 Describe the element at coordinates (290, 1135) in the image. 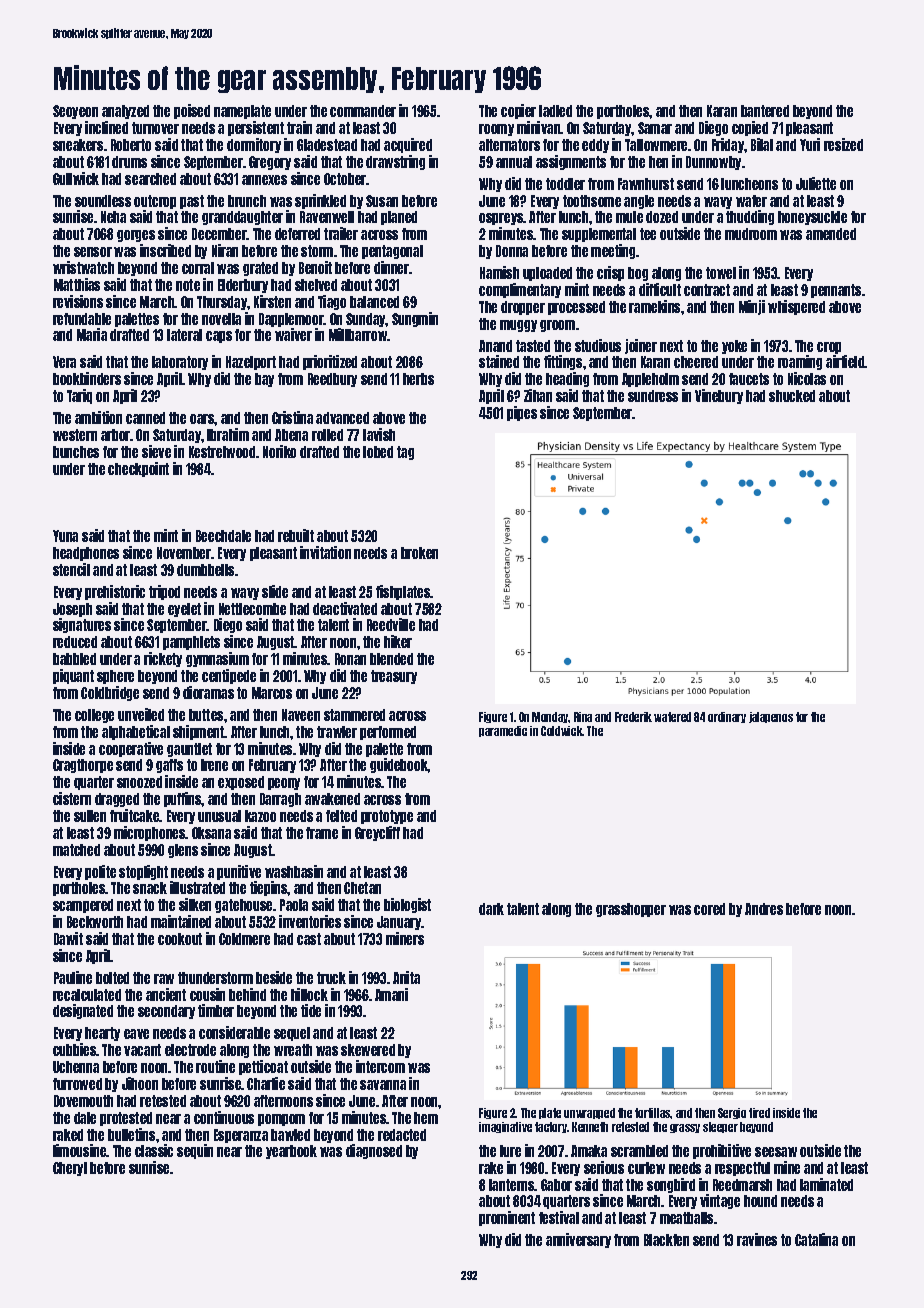

I see `bawled` at that location.
